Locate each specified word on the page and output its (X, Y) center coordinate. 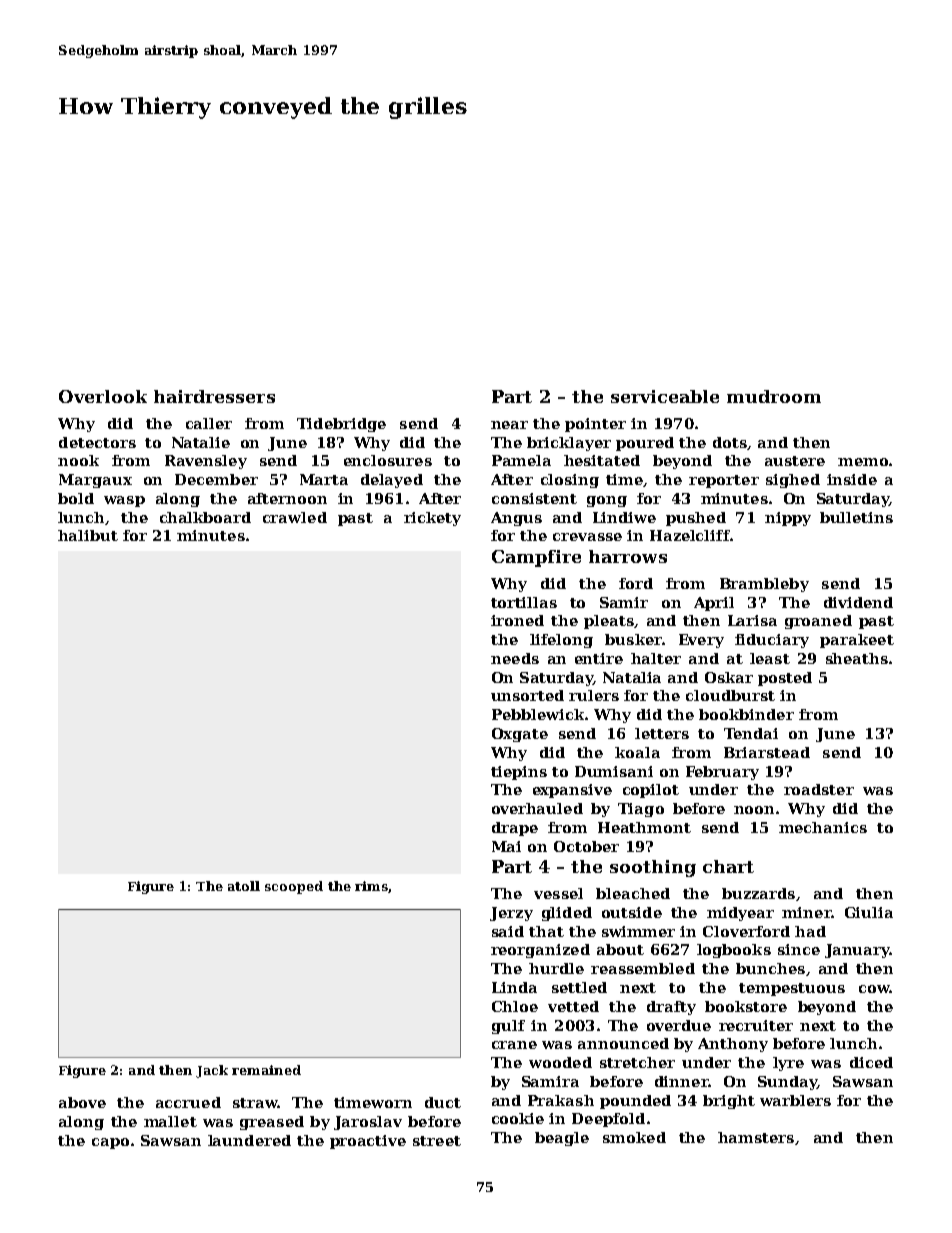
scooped (294, 887)
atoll (244, 886)
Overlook (103, 396)
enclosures (388, 460)
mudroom (774, 396)
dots (730, 442)
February (722, 773)
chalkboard (205, 517)
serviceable (665, 396)
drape (515, 829)
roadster (819, 789)
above (82, 1102)
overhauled (537, 808)
